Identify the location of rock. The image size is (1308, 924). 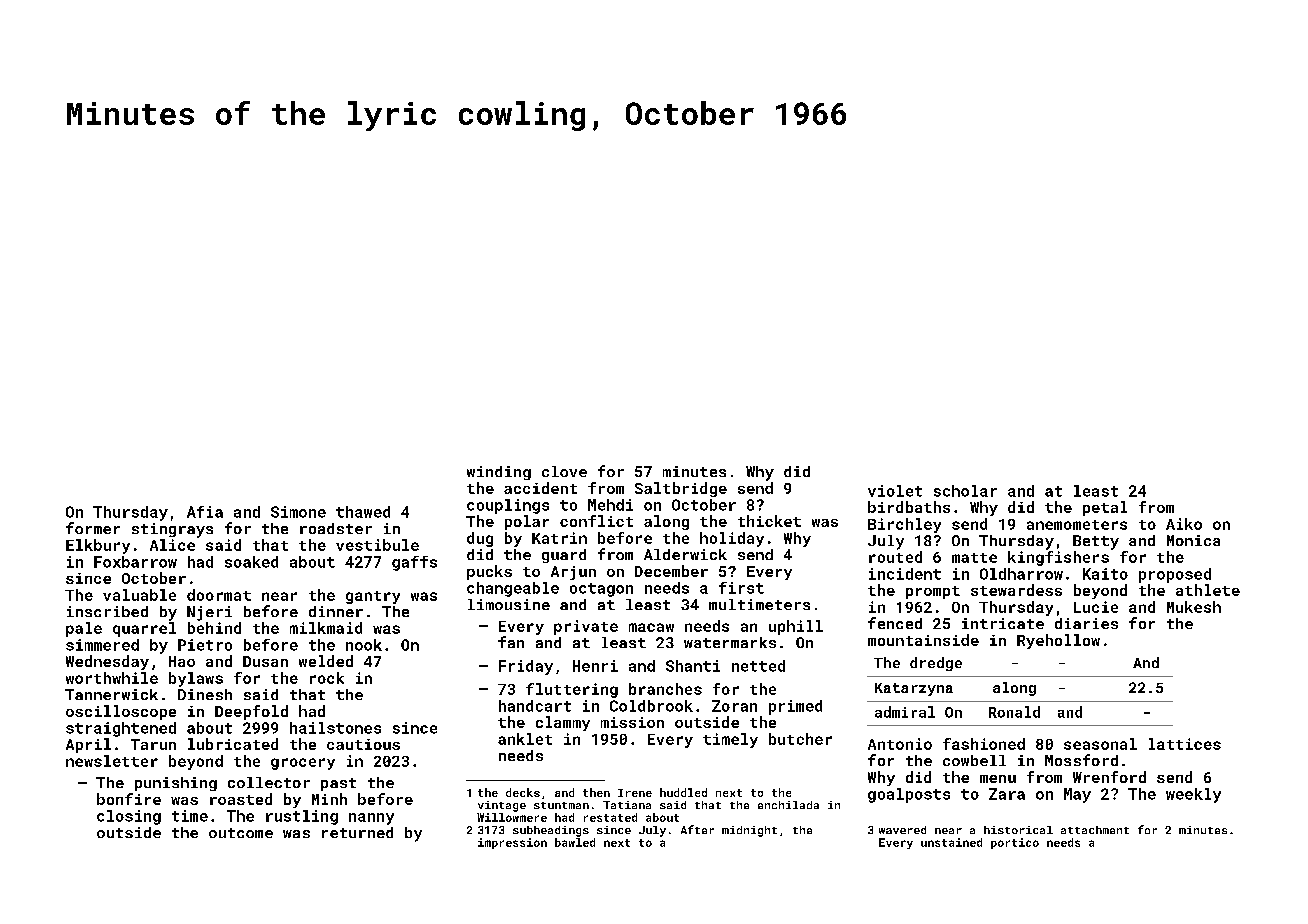
(327, 678).
